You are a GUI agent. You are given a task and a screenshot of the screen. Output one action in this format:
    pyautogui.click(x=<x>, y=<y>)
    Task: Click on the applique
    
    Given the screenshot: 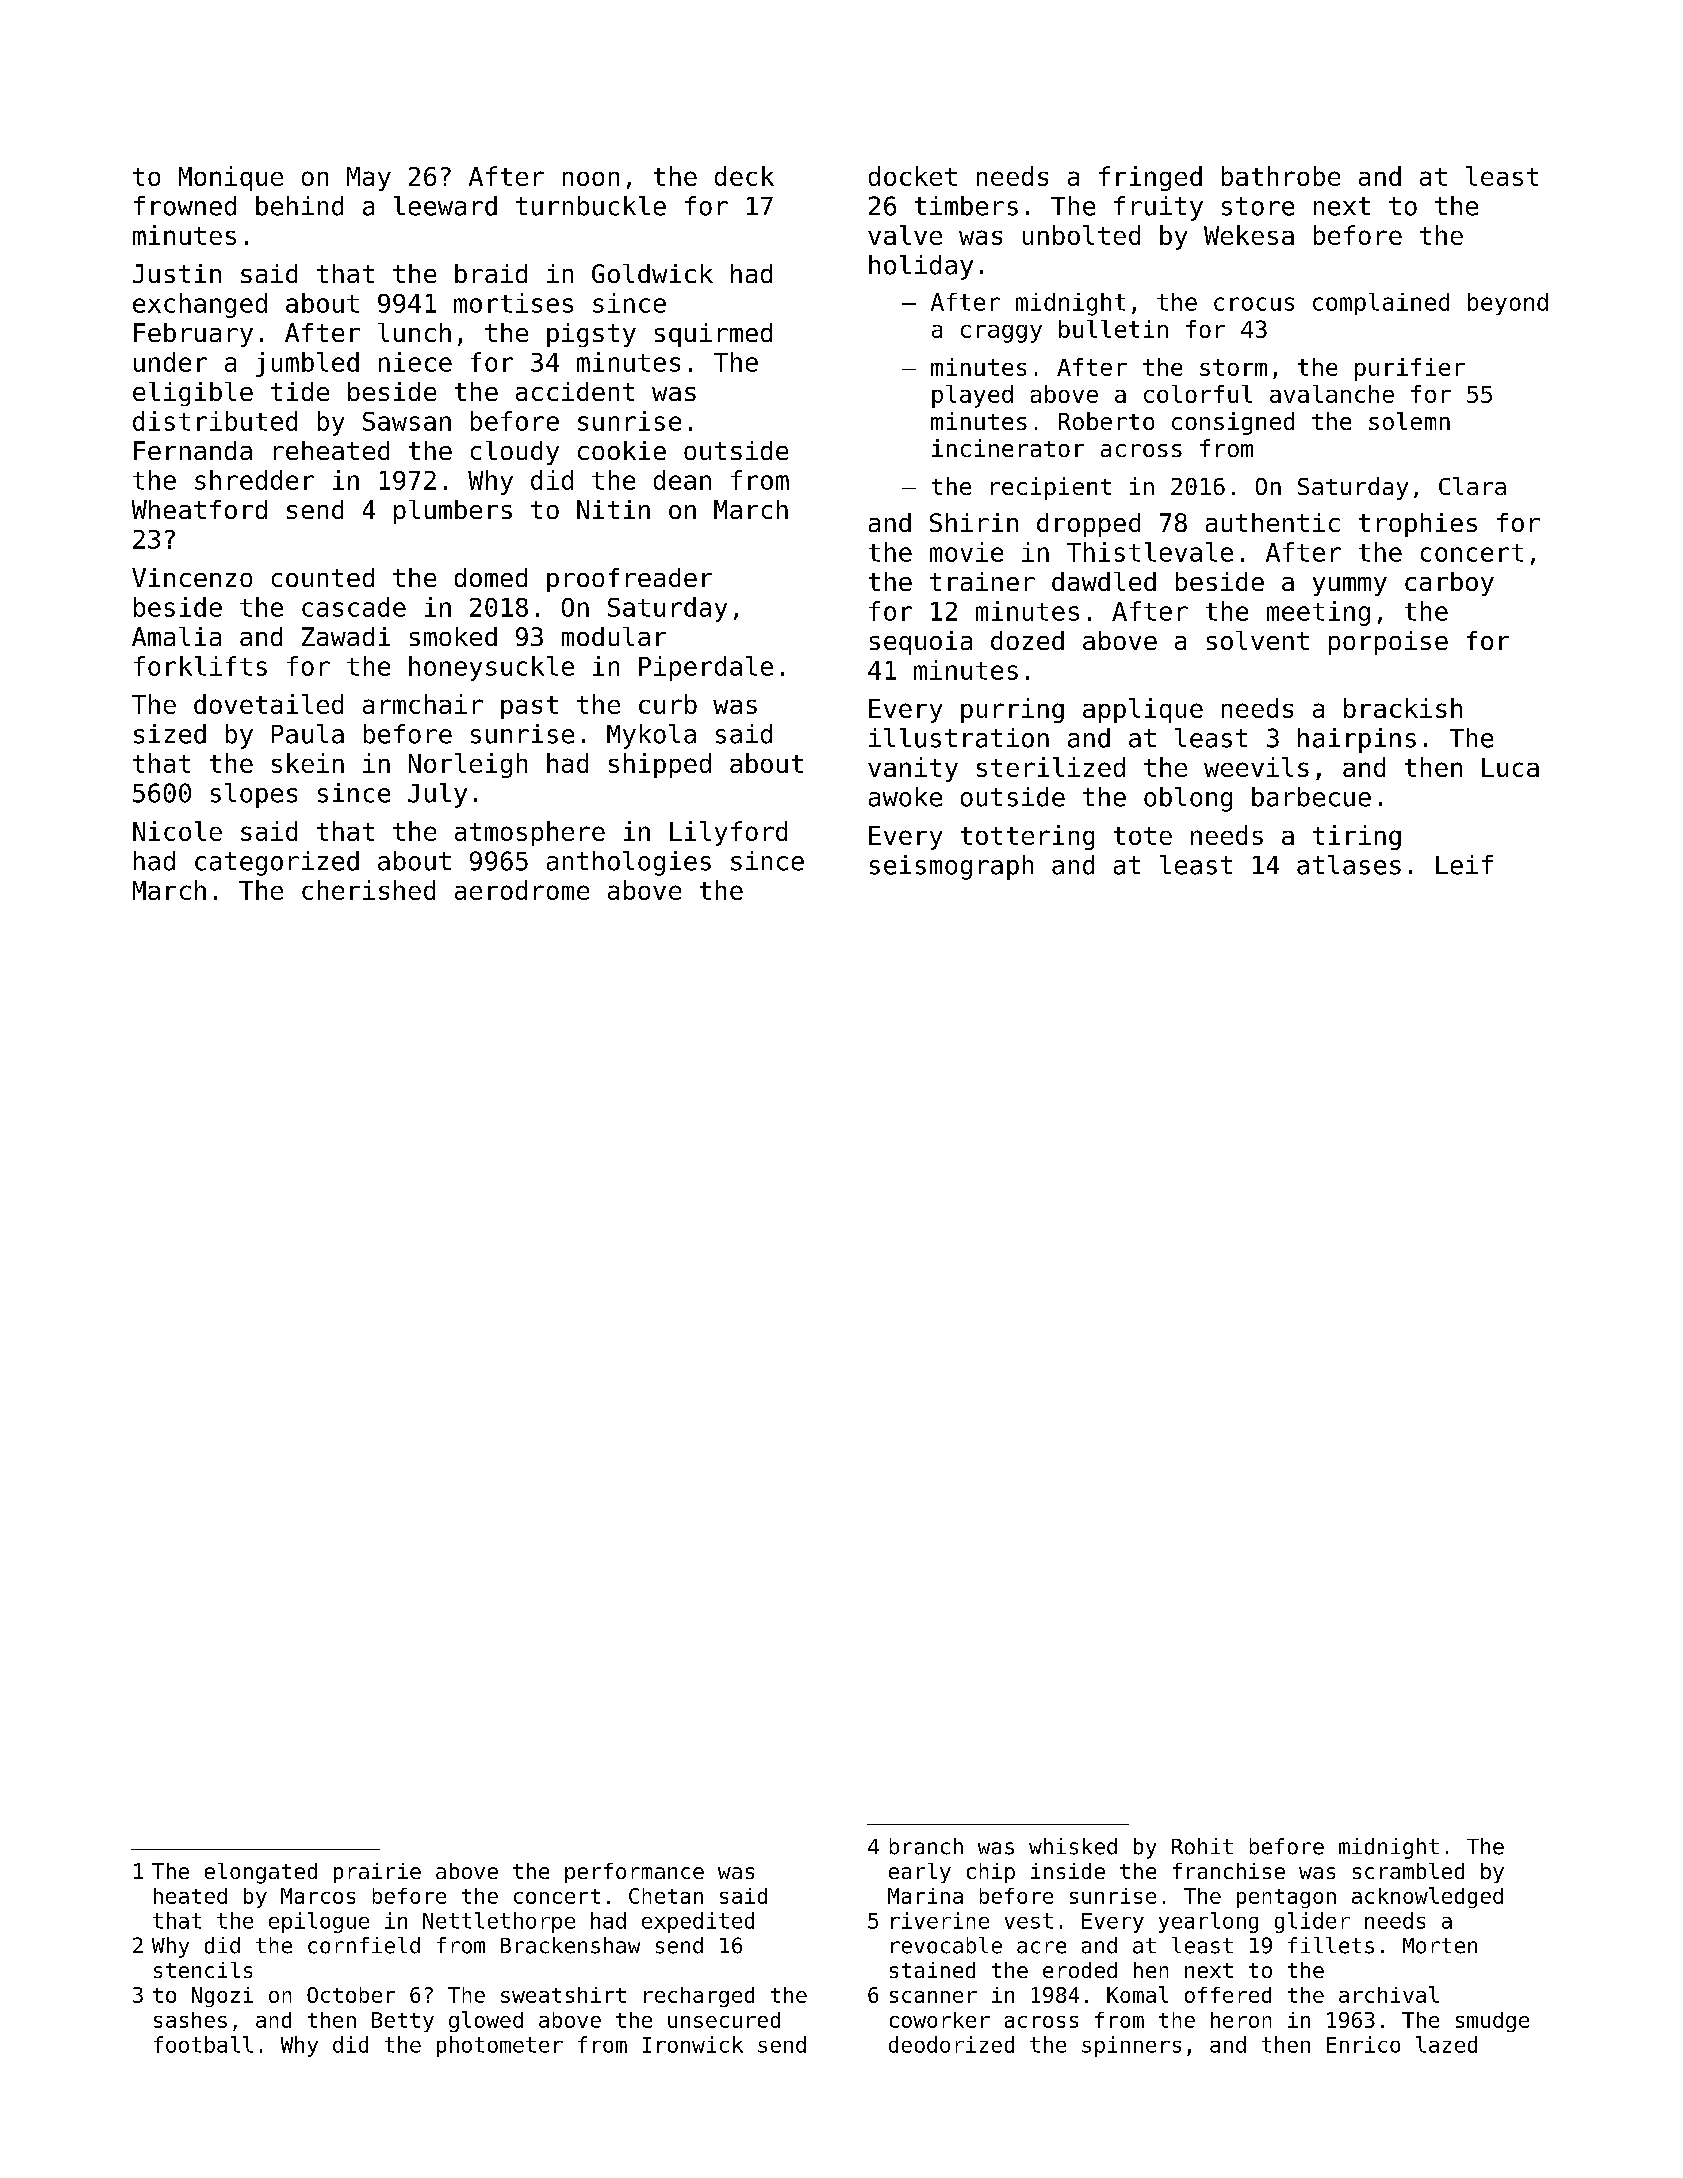 What is the action you would take?
    pyautogui.click(x=1143, y=710)
